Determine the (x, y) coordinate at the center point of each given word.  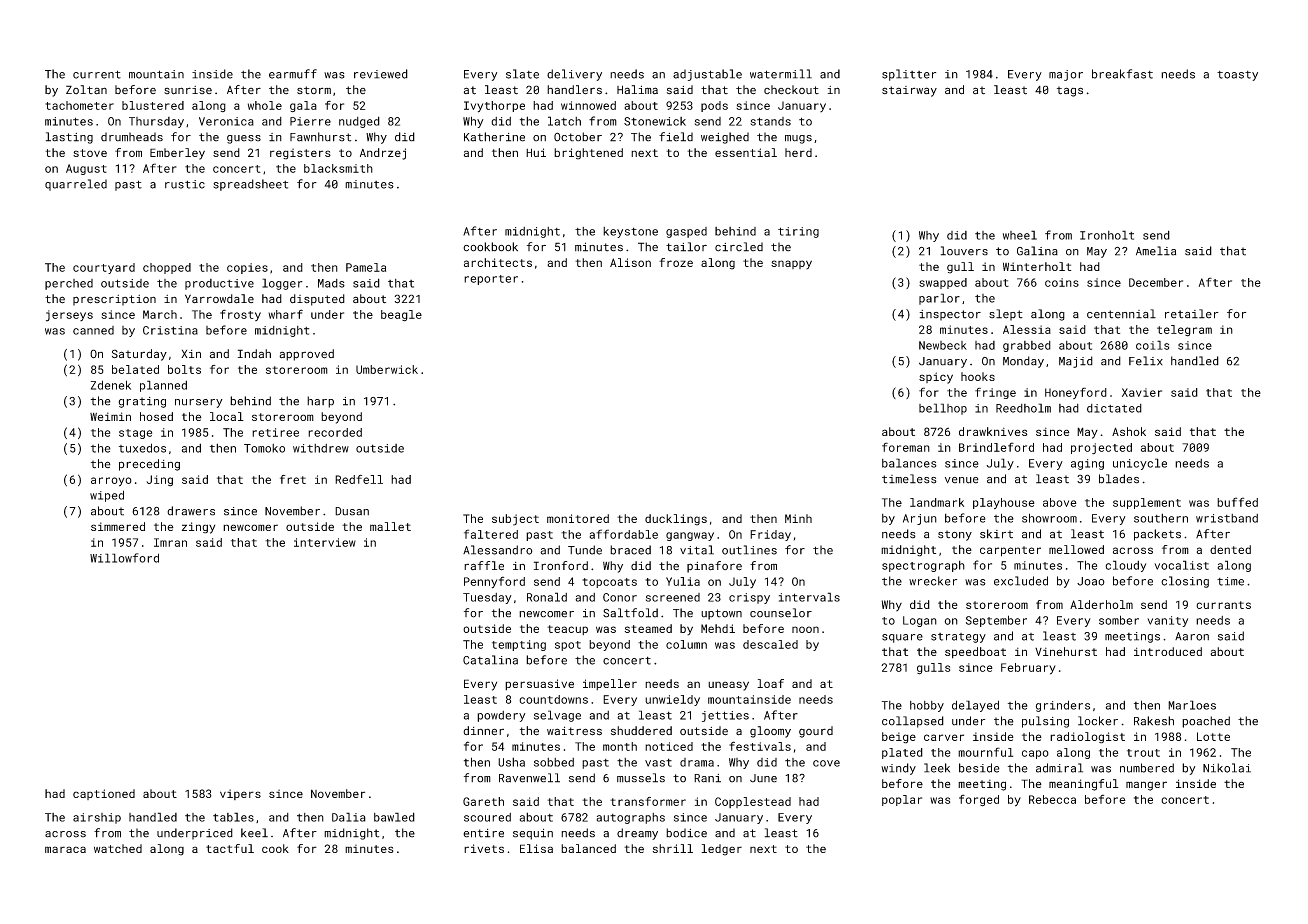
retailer (1192, 314)
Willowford (124, 558)
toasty (1237, 76)
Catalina (490, 660)
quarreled (76, 185)
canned (93, 330)
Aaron (1192, 636)
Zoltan (86, 90)
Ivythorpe (494, 107)
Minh (798, 518)
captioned (104, 794)
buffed (1237, 502)
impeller (610, 684)
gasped (686, 232)
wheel (1020, 235)
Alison (630, 262)
